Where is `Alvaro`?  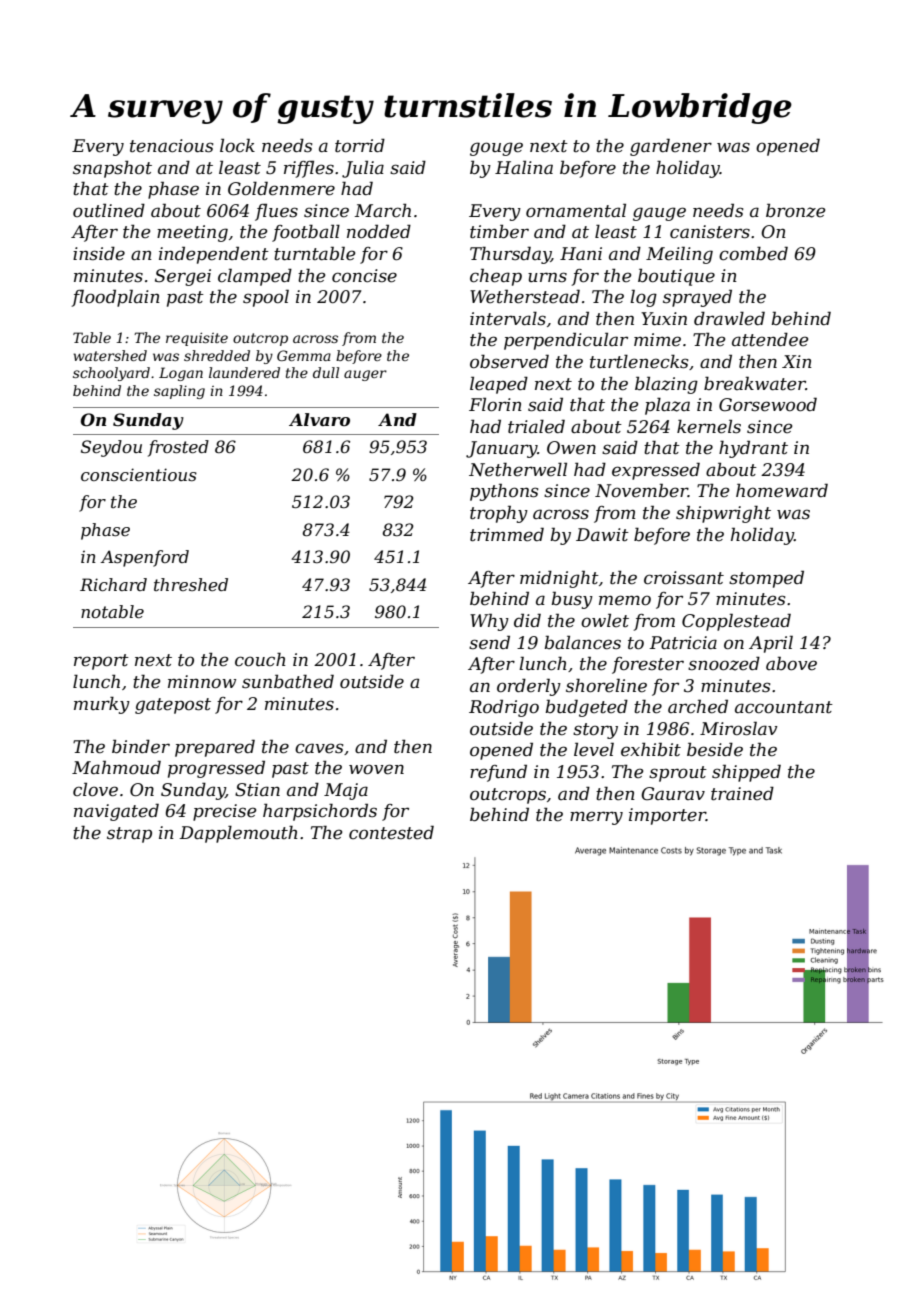 Alvaro is located at coordinates (319, 419).
